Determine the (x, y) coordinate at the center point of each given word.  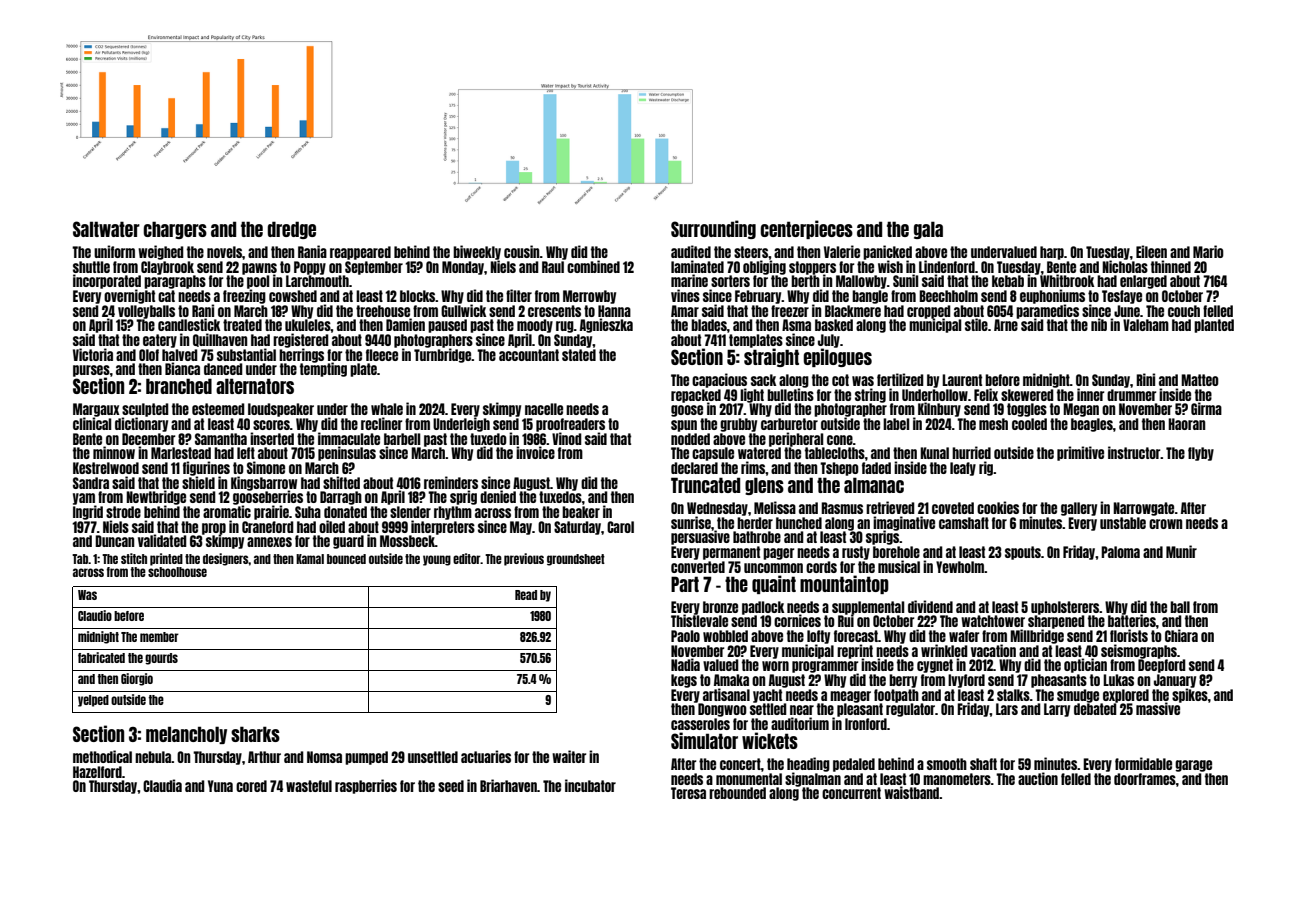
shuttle (91, 267)
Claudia (162, 785)
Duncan (114, 541)
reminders (451, 482)
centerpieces (806, 229)
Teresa (688, 793)
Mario (1208, 251)
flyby (1201, 454)
